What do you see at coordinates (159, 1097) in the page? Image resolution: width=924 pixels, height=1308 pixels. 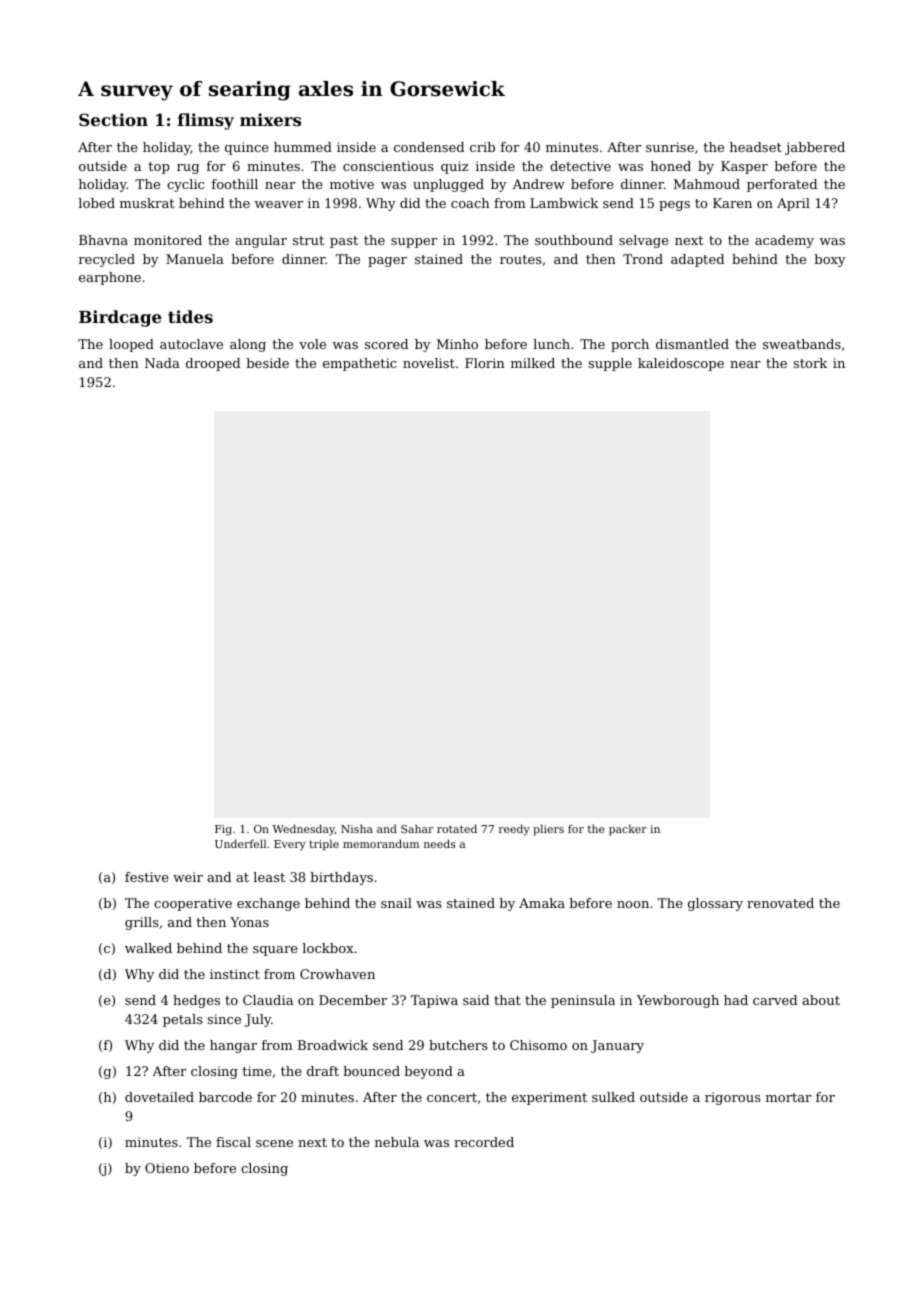 I see `dovetailed` at bounding box center [159, 1097].
